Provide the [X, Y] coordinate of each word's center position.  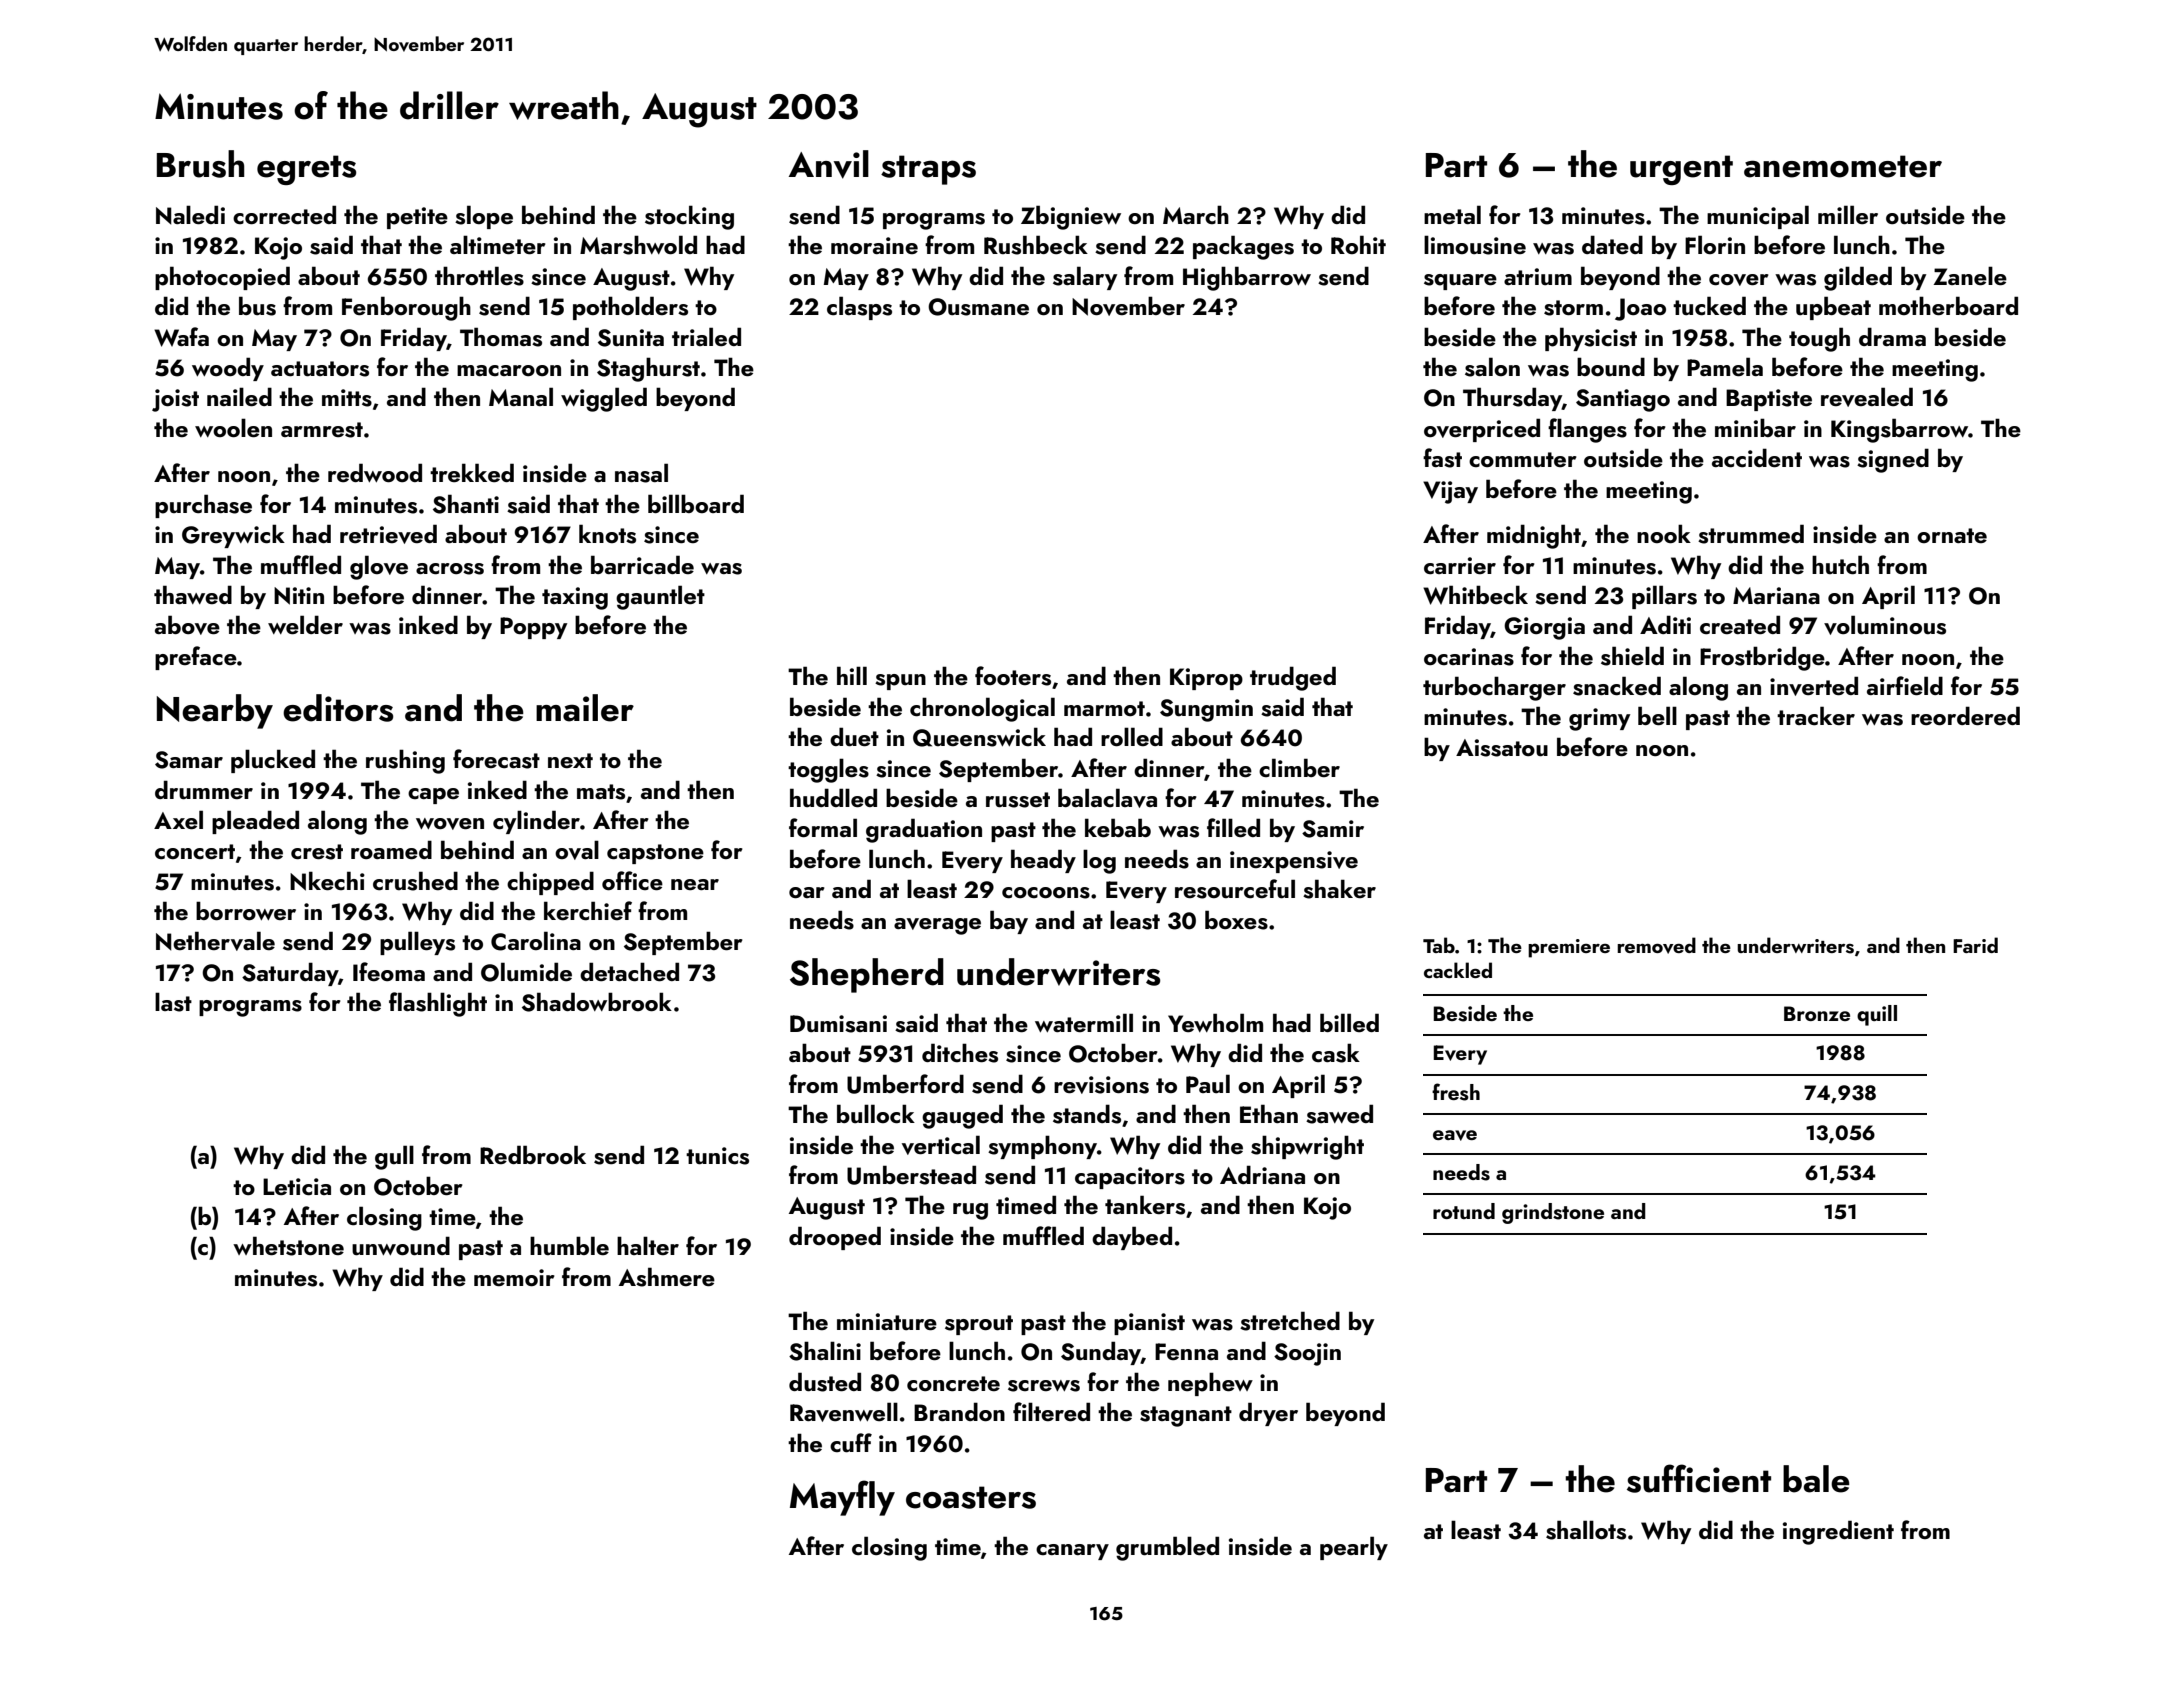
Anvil [829, 164]
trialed [706, 336]
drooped [835, 1238]
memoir [514, 1277]
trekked [472, 472]
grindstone [1553, 1213]
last [173, 1002]
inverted [1814, 686]
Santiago [1623, 400]
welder [305, 624]
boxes [1236, 920]
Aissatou [1502, 748]
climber [1299, 767]
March [1196, 214]
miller [1848, 214]
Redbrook [533, 1154]
